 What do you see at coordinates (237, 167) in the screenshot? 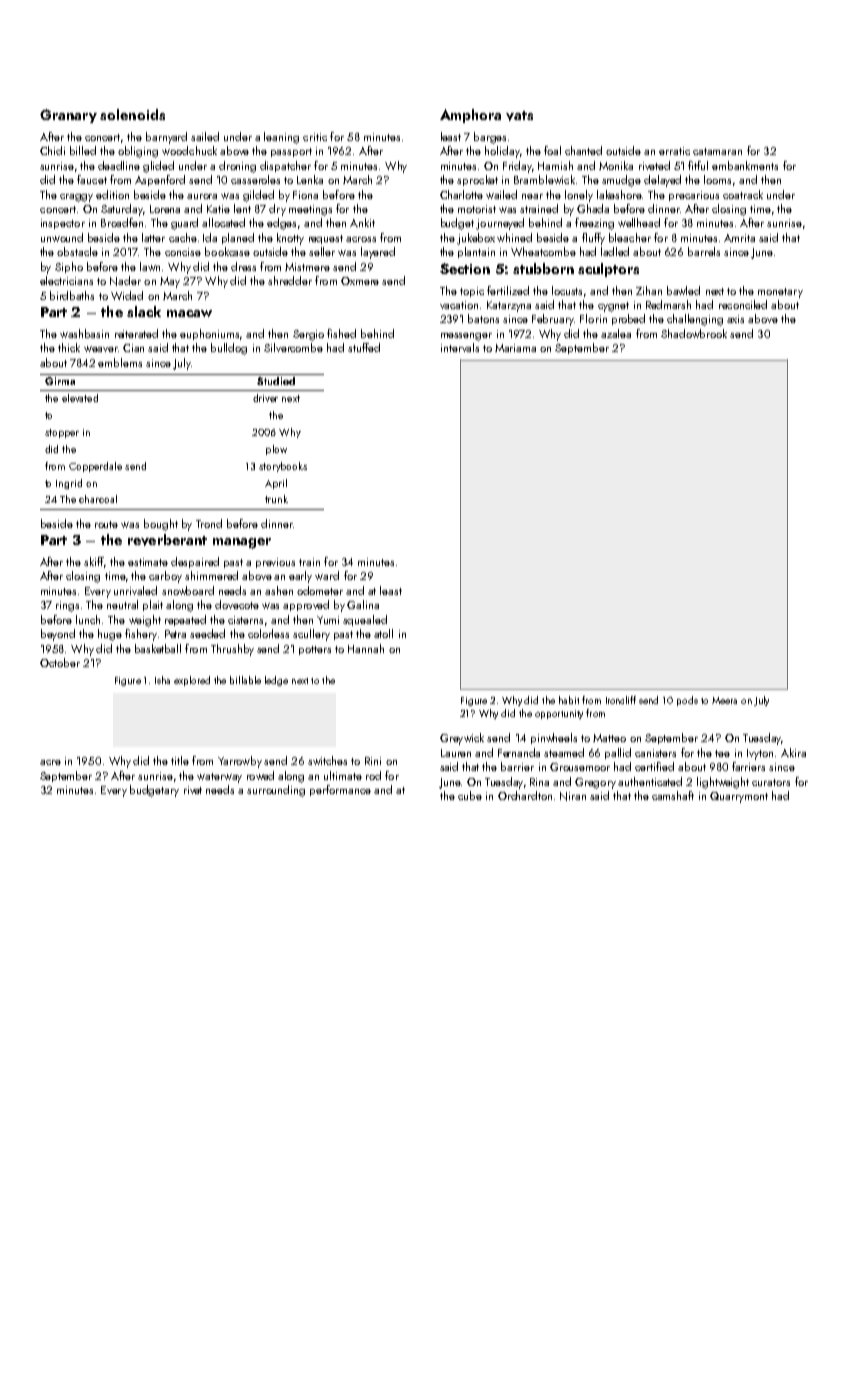
I see `droning` at bounding box center [237, 167].
